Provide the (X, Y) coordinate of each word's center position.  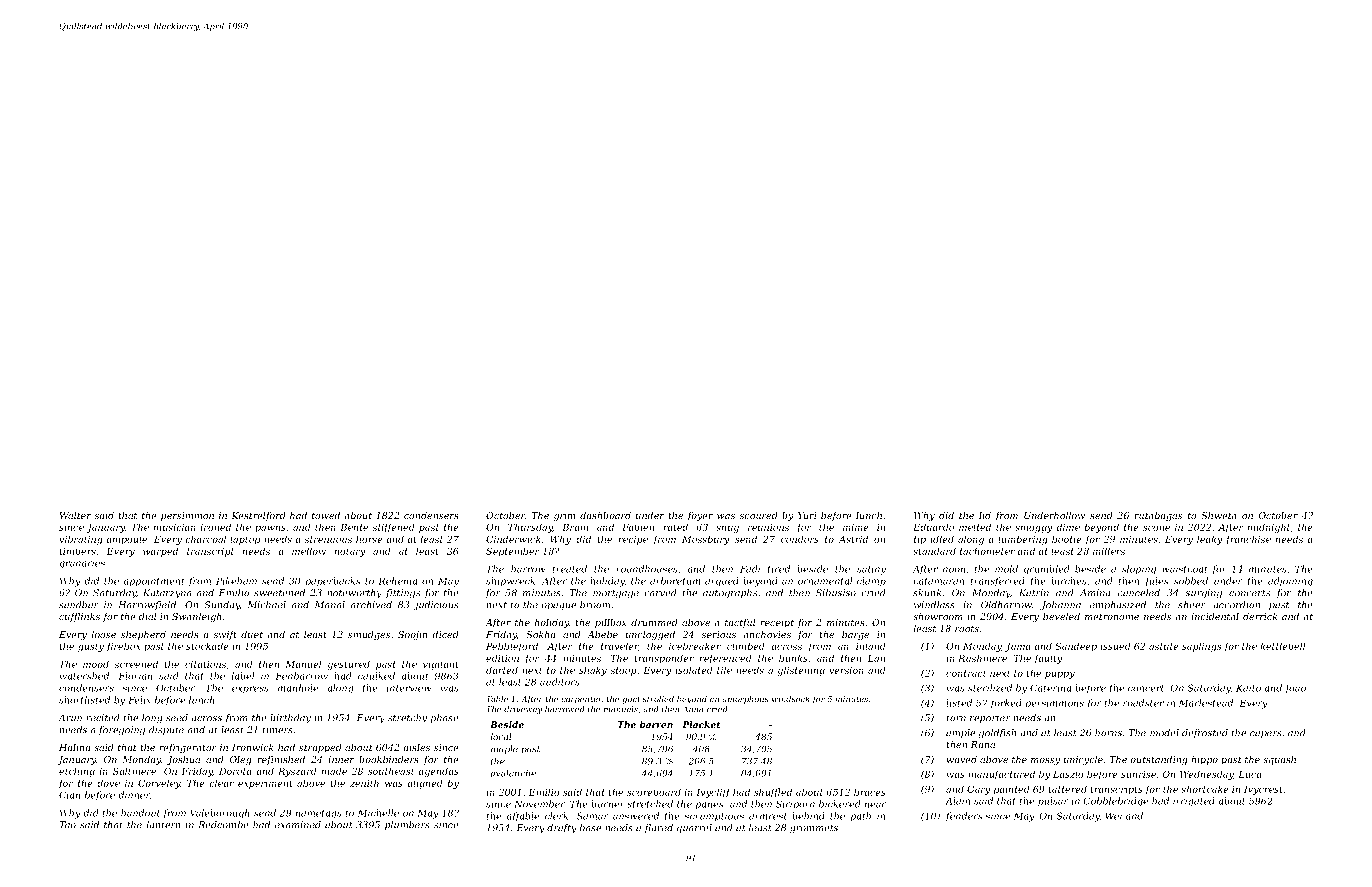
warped (160, 552)
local (501, 736)
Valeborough (220, 814)
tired (779, 569)
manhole (298, 688)
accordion (1236, 605)
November (539, 804)
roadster (1143, 703)
